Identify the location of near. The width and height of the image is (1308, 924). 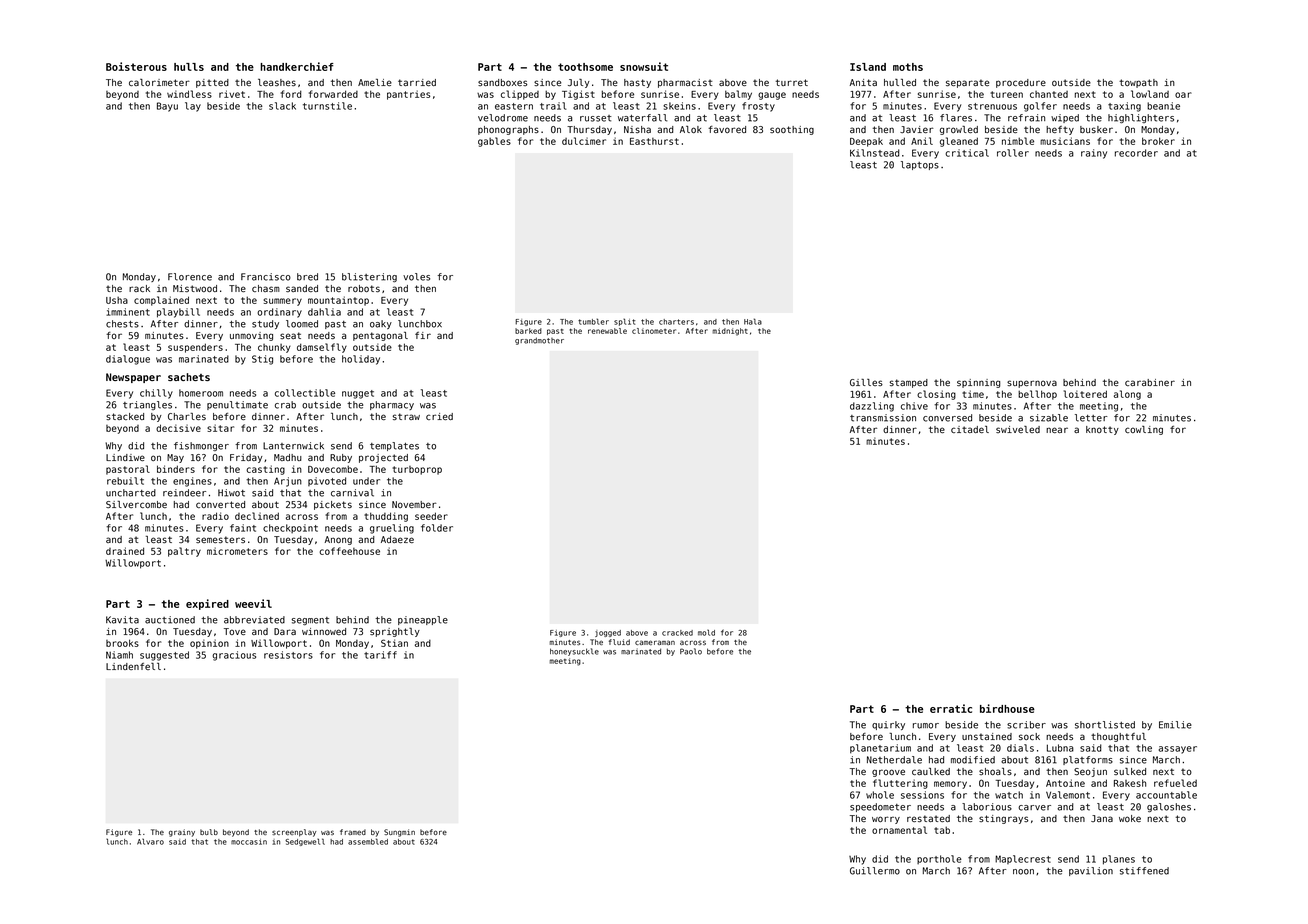
(1057, 430).
